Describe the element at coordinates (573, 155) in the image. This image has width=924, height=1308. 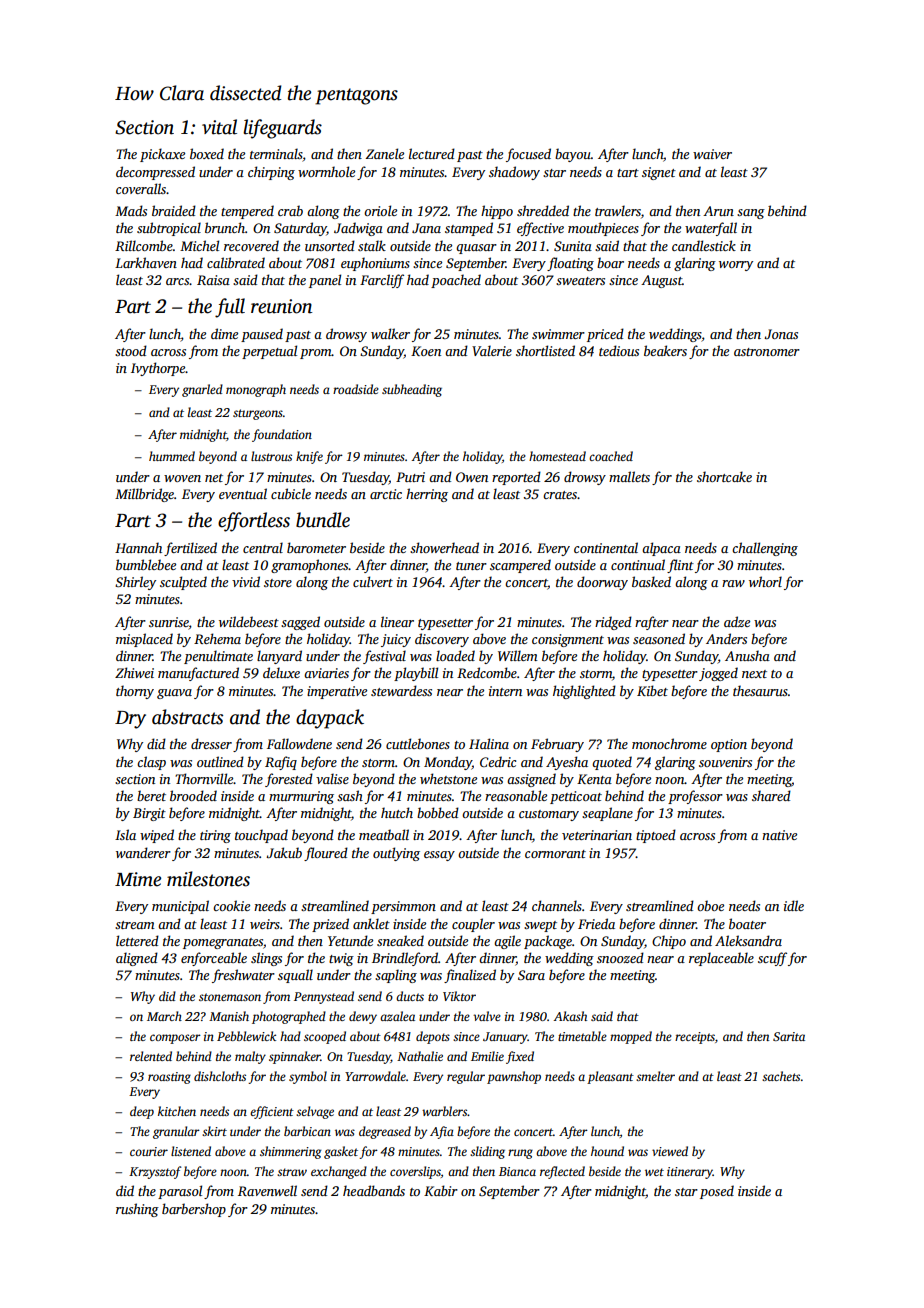
I see `bayou` at that location.
